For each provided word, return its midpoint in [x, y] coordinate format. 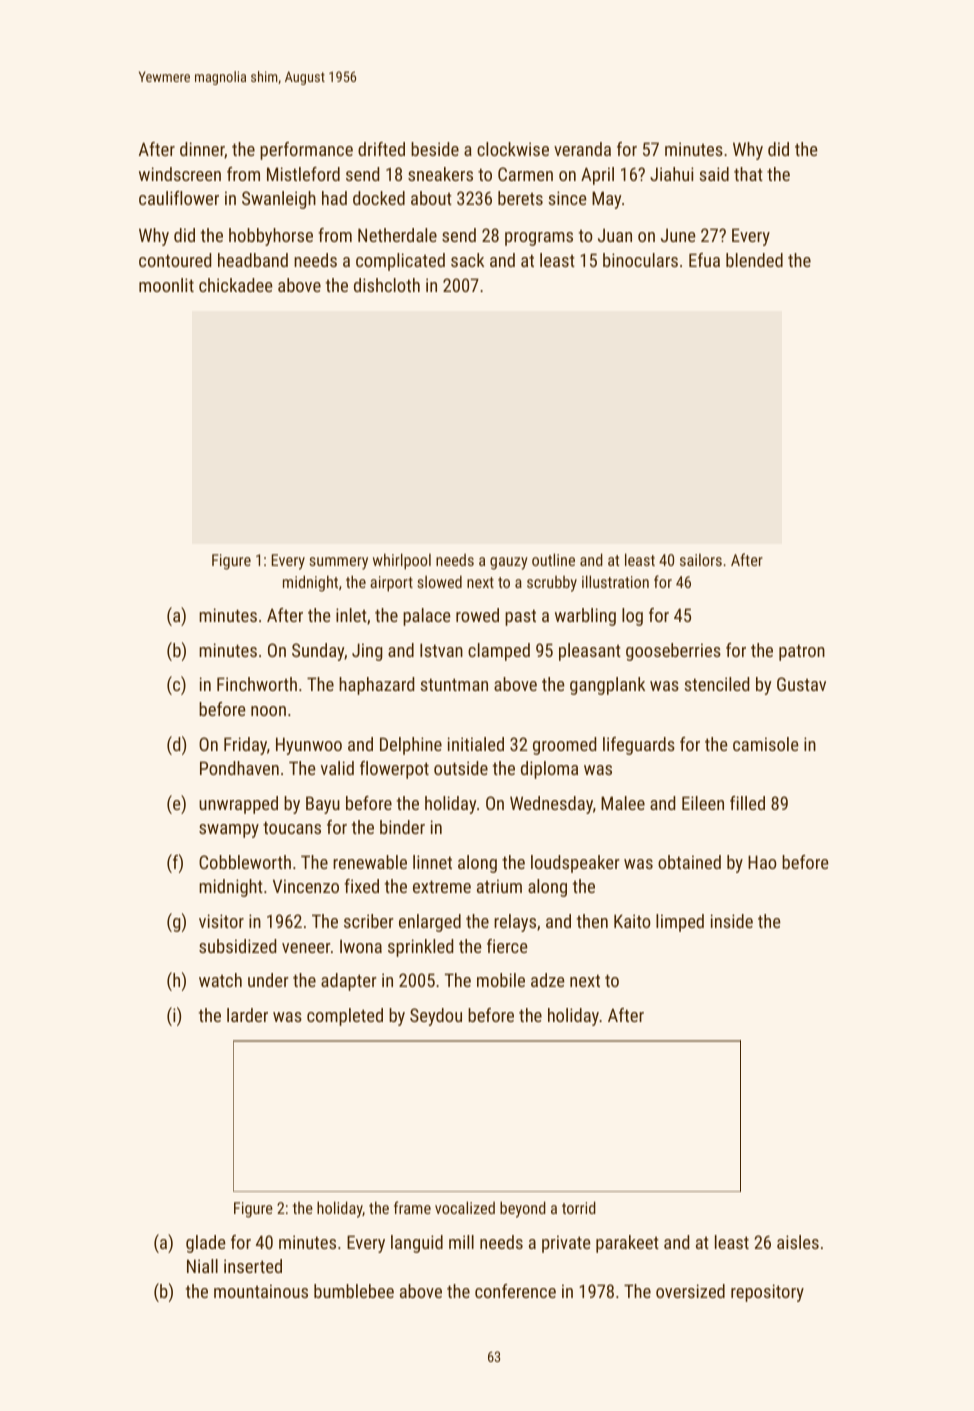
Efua [704, 260]
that [748, 174]
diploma [549, 770]
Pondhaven [239, 768]
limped [680, 923]
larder [247, 1015]
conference [515, 1291]
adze [548, 980]
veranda [582, 149]
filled [747, 803]
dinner [202, 150]
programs [539, 239]
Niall [202, 1266]
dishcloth [387, 285]
